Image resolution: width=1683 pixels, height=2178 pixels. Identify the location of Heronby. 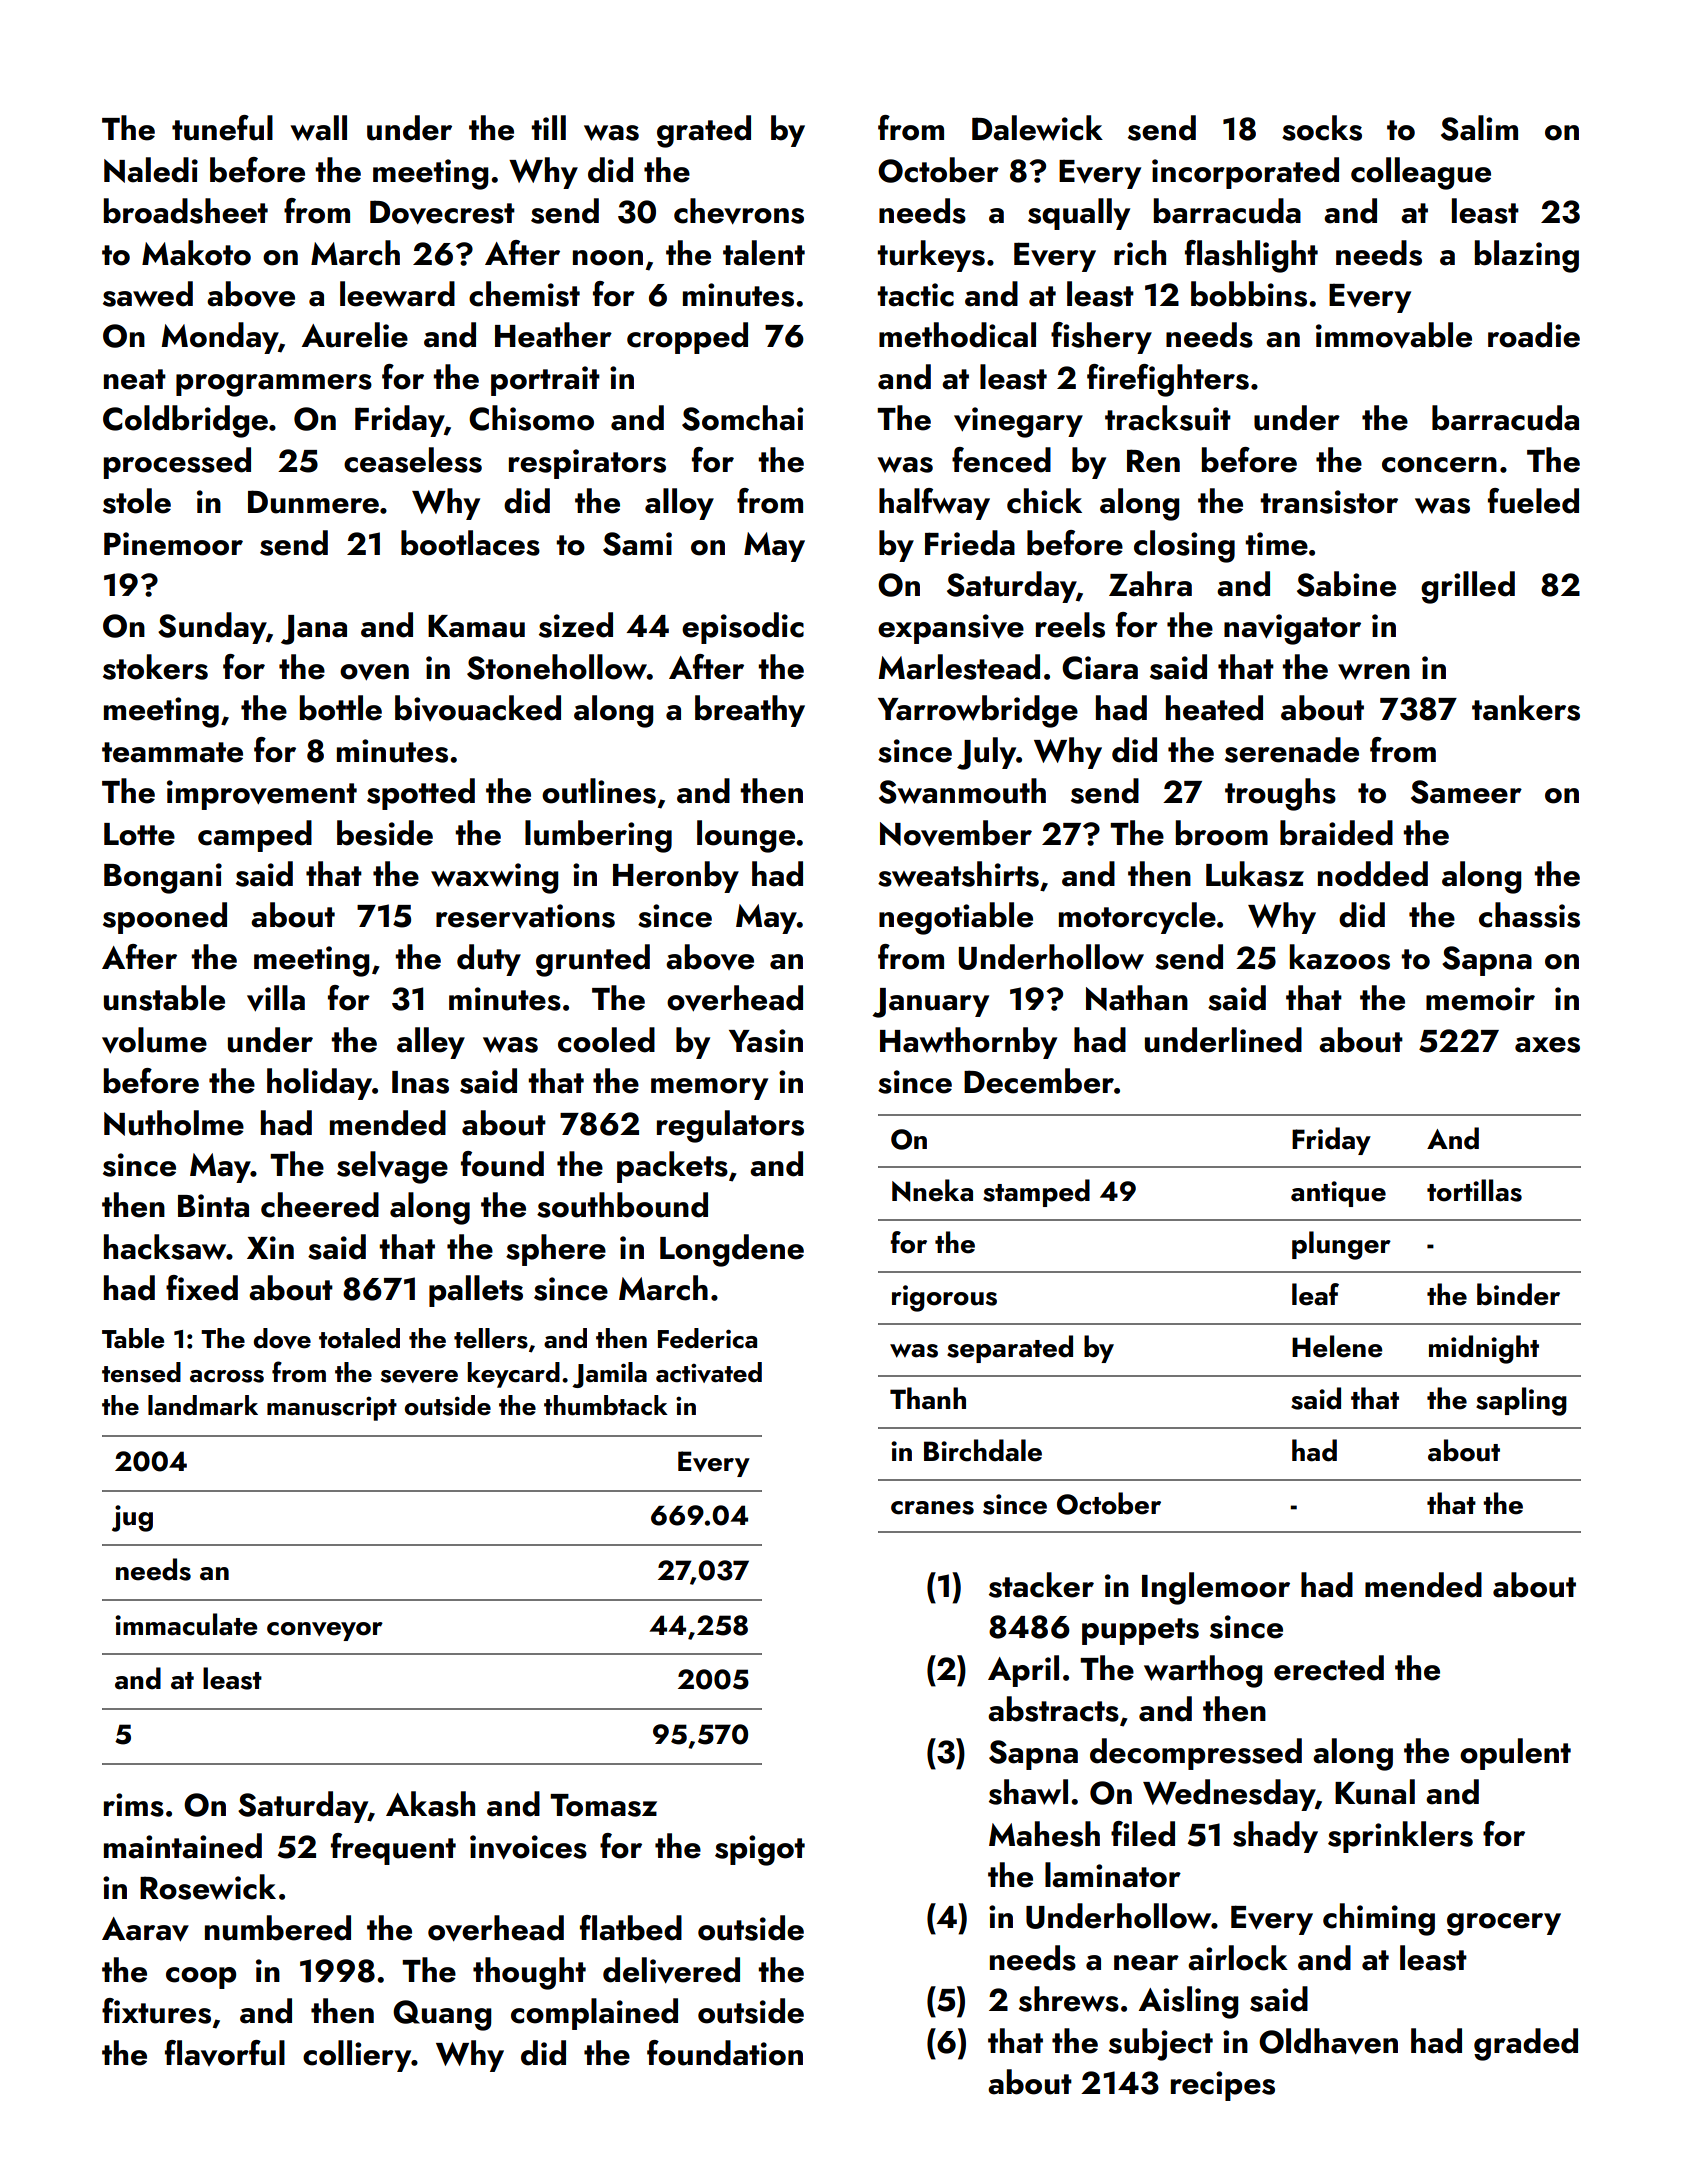
(676, 877).
